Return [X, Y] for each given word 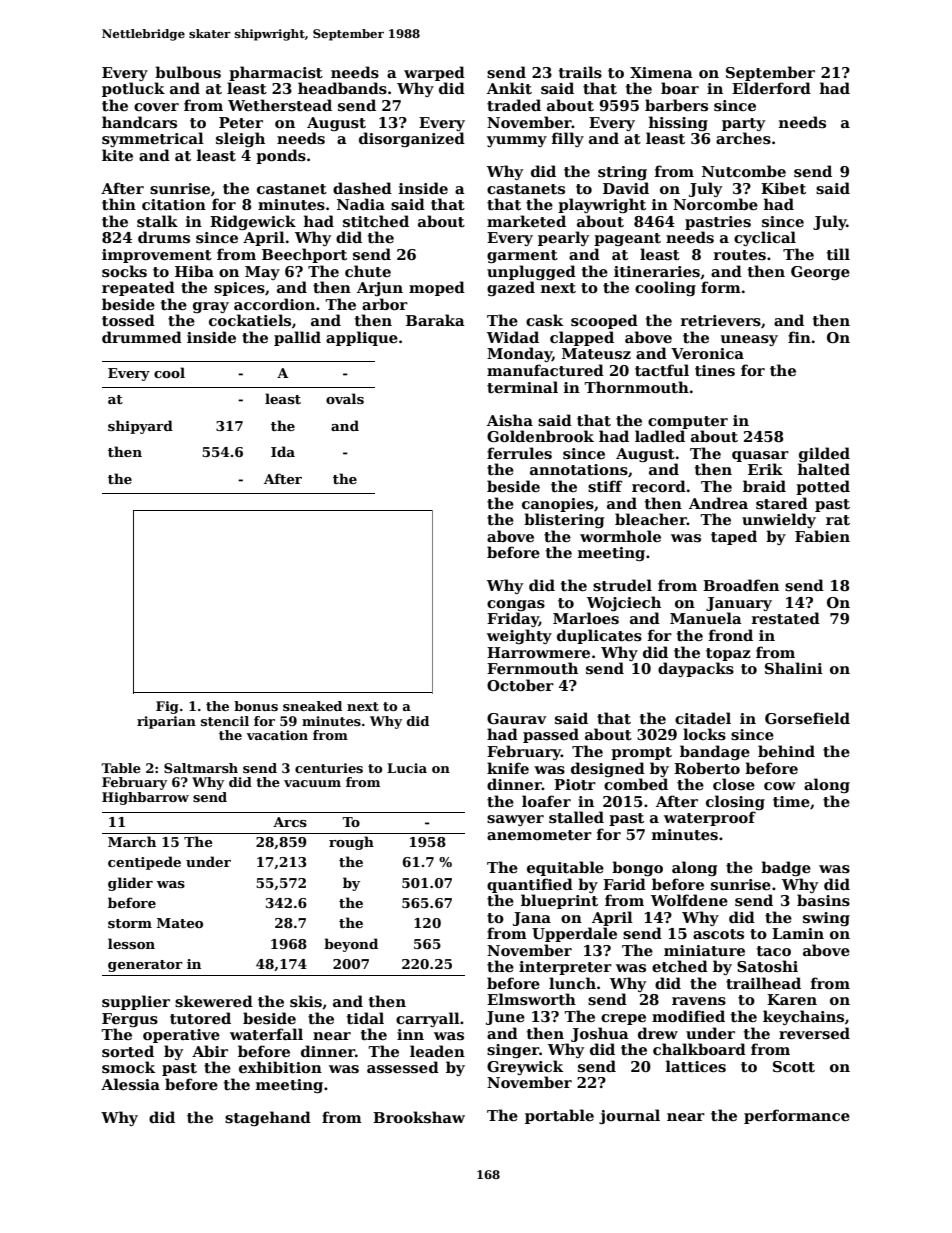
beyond [351, 945]
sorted [128, 1051]
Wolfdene [689, 900]
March [132, 841]
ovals [345, 398]
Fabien [822, 536]
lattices [696, 1066]
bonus [256, 706]
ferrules [519, 453]
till [838, 254]
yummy [517, 141]
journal [629, 1116]
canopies [558, 505]
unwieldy [779, 520]
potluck [133, 89]
